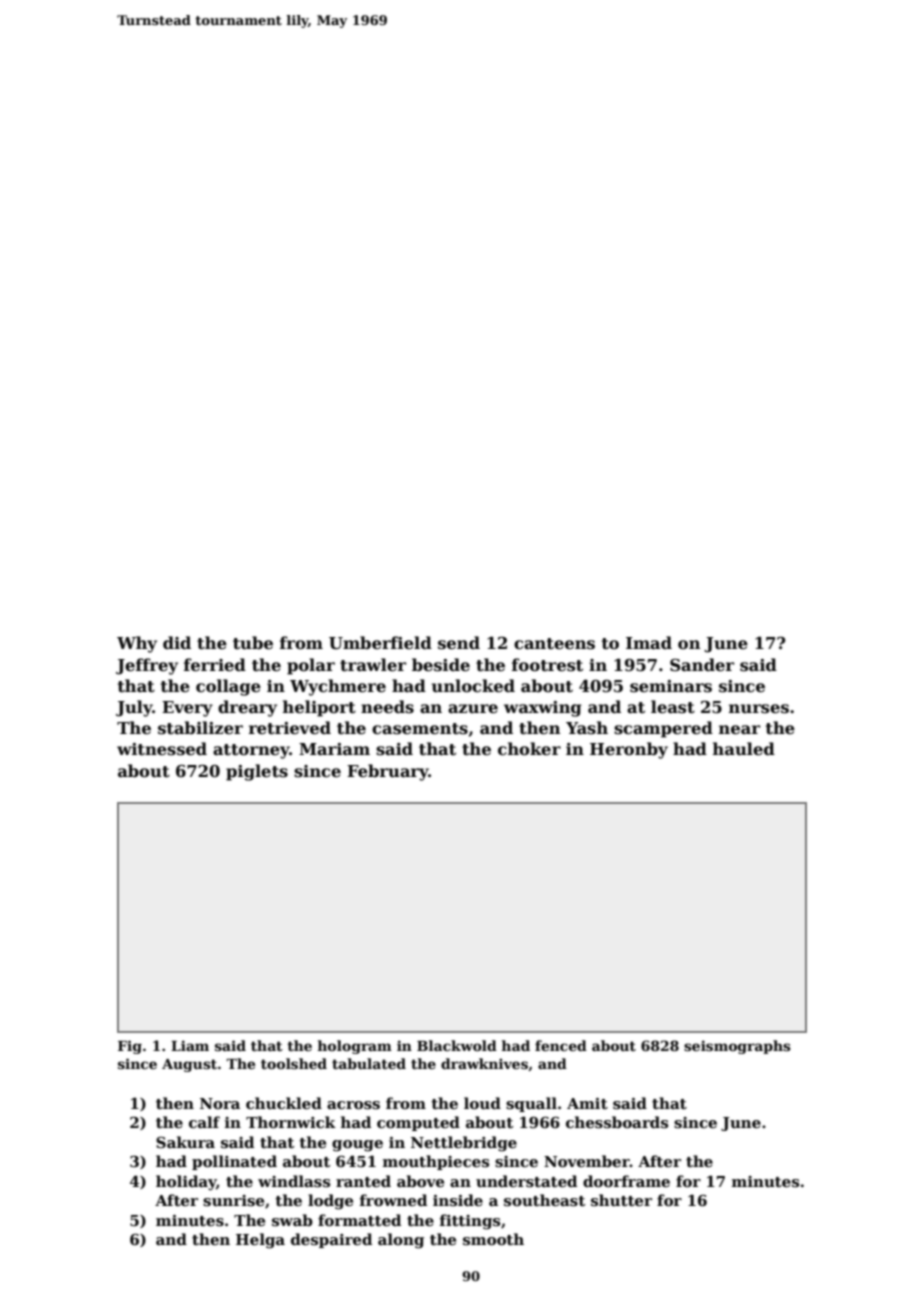 This page has height=1308, width=924. I want to click on seismographs, so click(737, 1047).
